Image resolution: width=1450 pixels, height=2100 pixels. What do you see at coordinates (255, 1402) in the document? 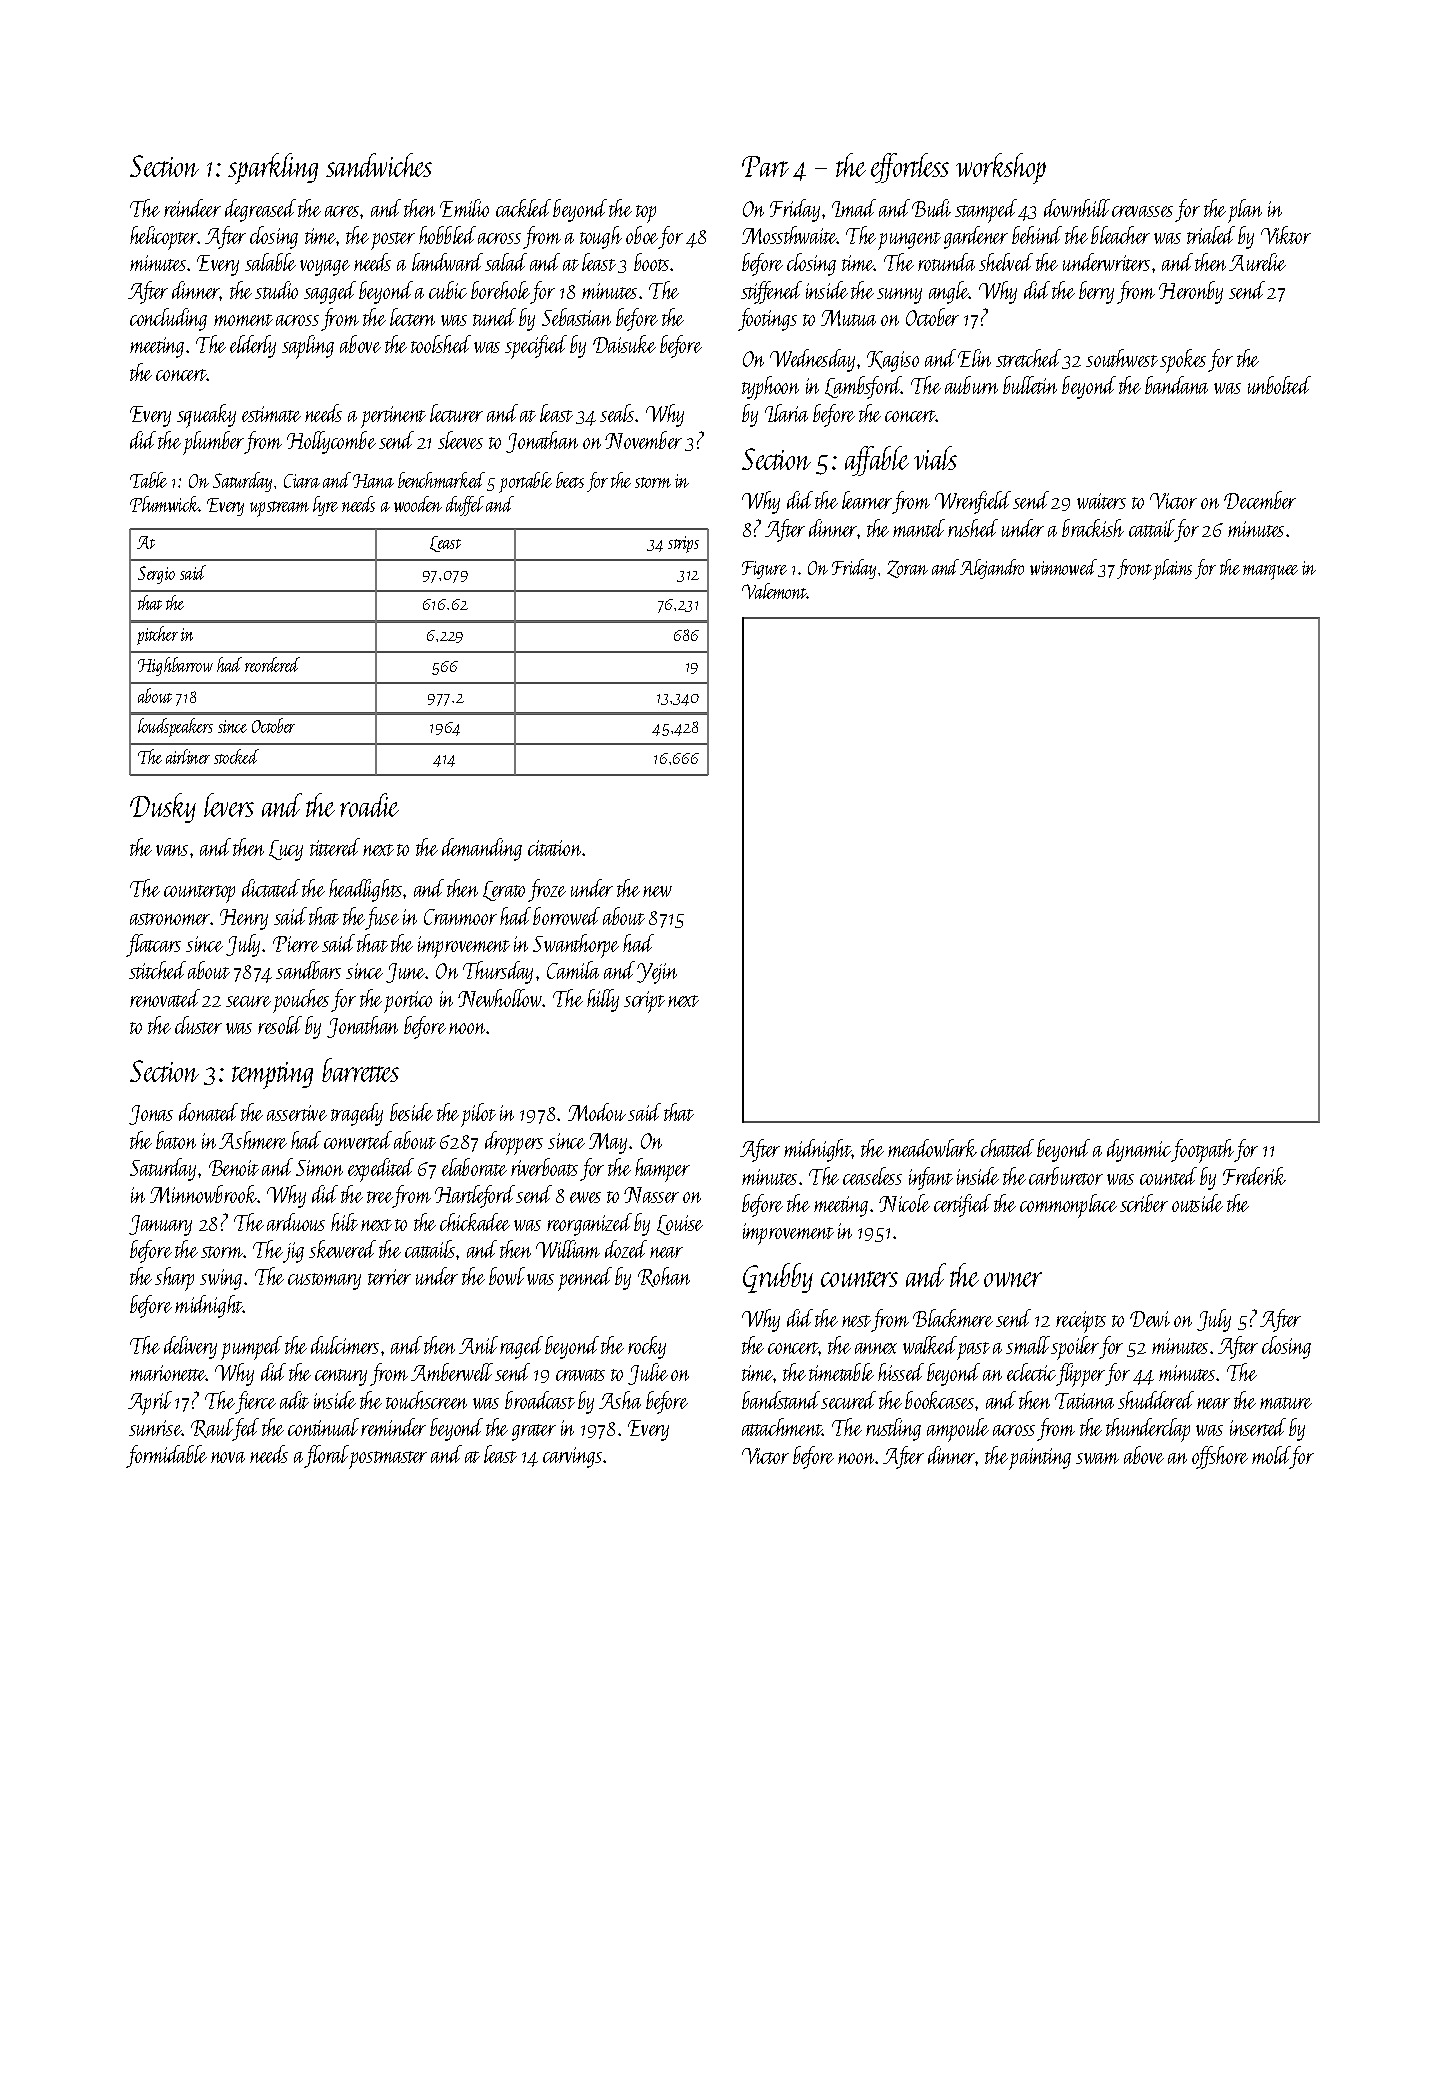
I see `fierce` at bounding box center [255, 1402].
